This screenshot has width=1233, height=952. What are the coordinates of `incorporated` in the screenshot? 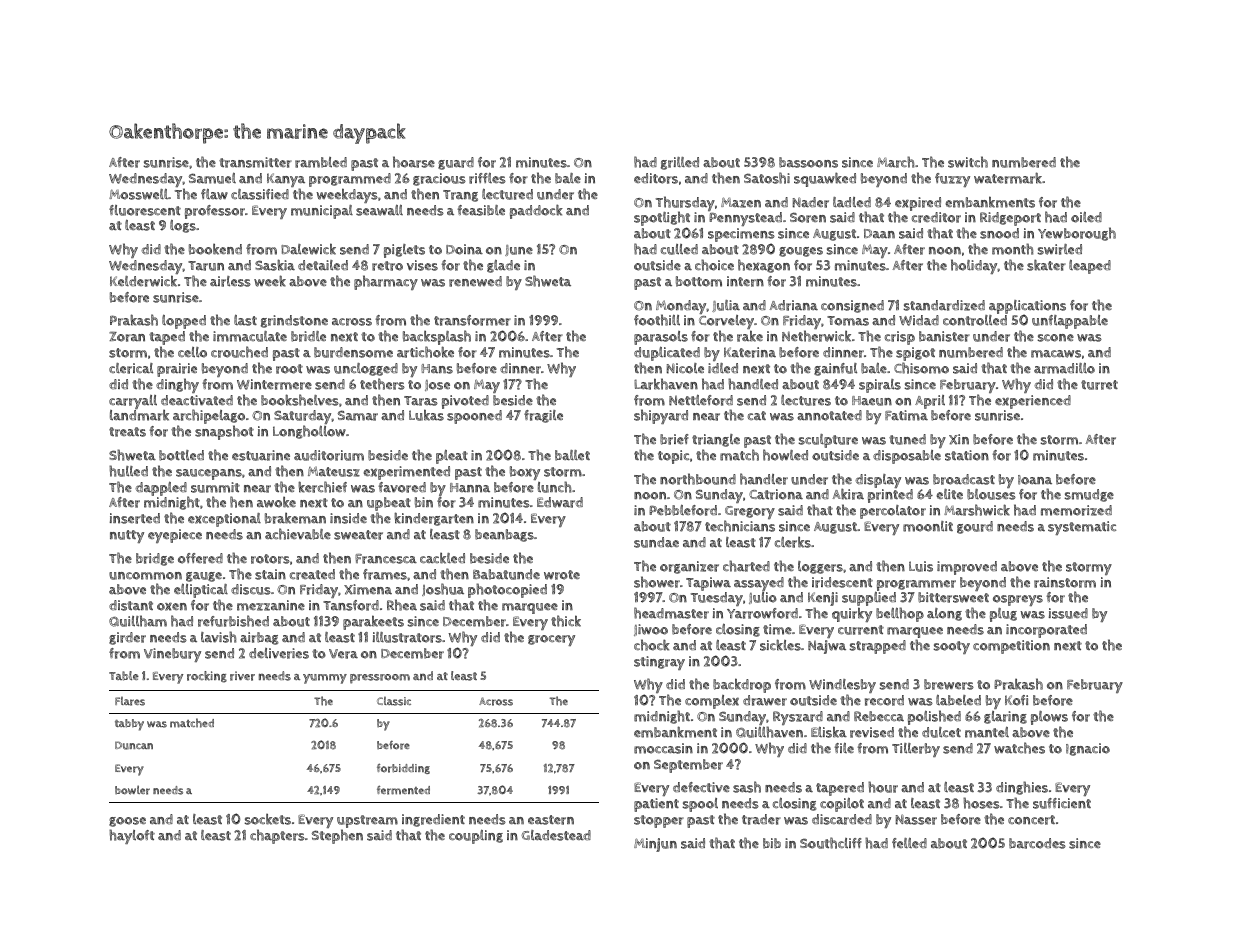 It's located at (1046, 631).
